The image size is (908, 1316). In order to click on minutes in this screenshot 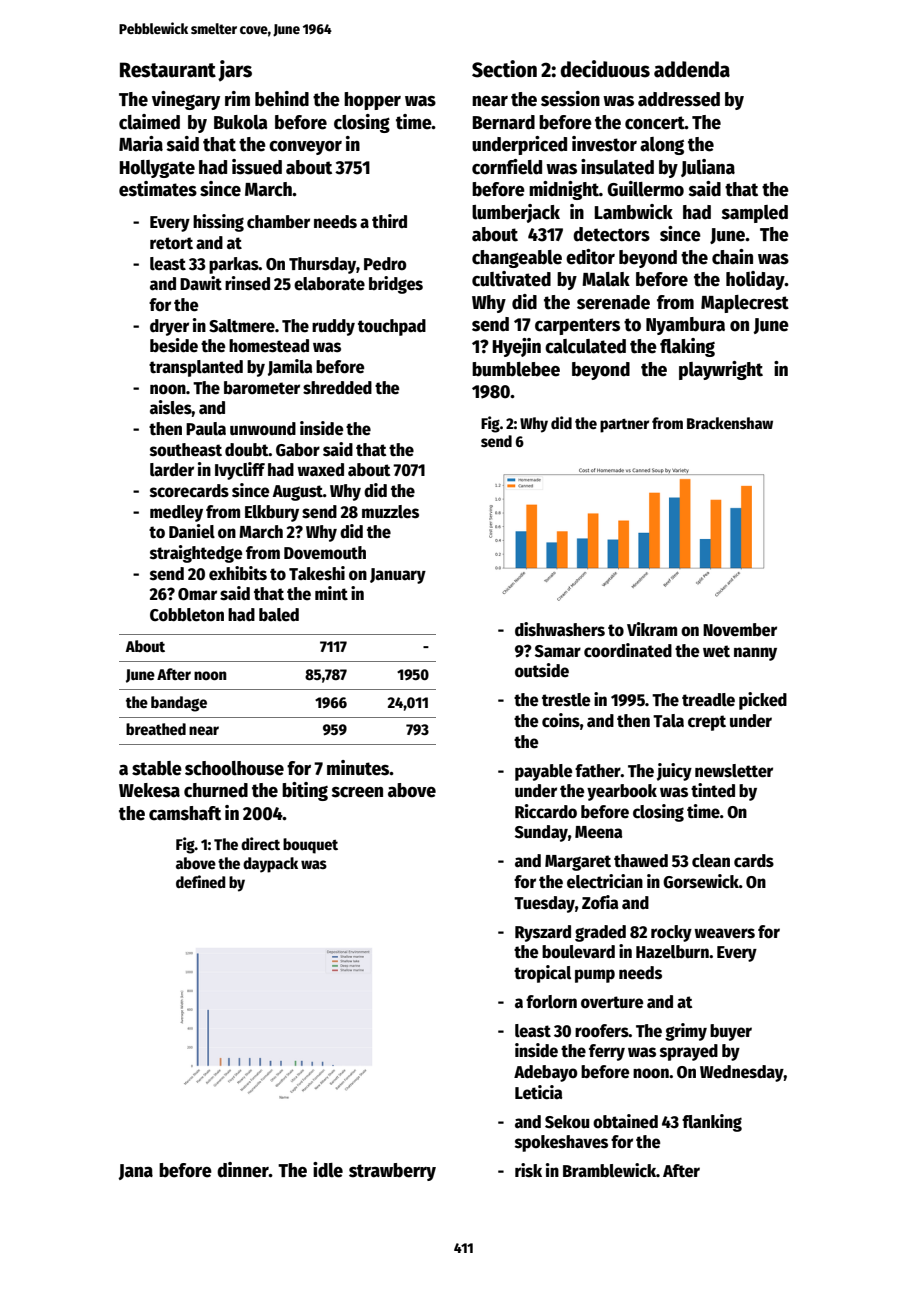, I will do `click(358, 768)`.
